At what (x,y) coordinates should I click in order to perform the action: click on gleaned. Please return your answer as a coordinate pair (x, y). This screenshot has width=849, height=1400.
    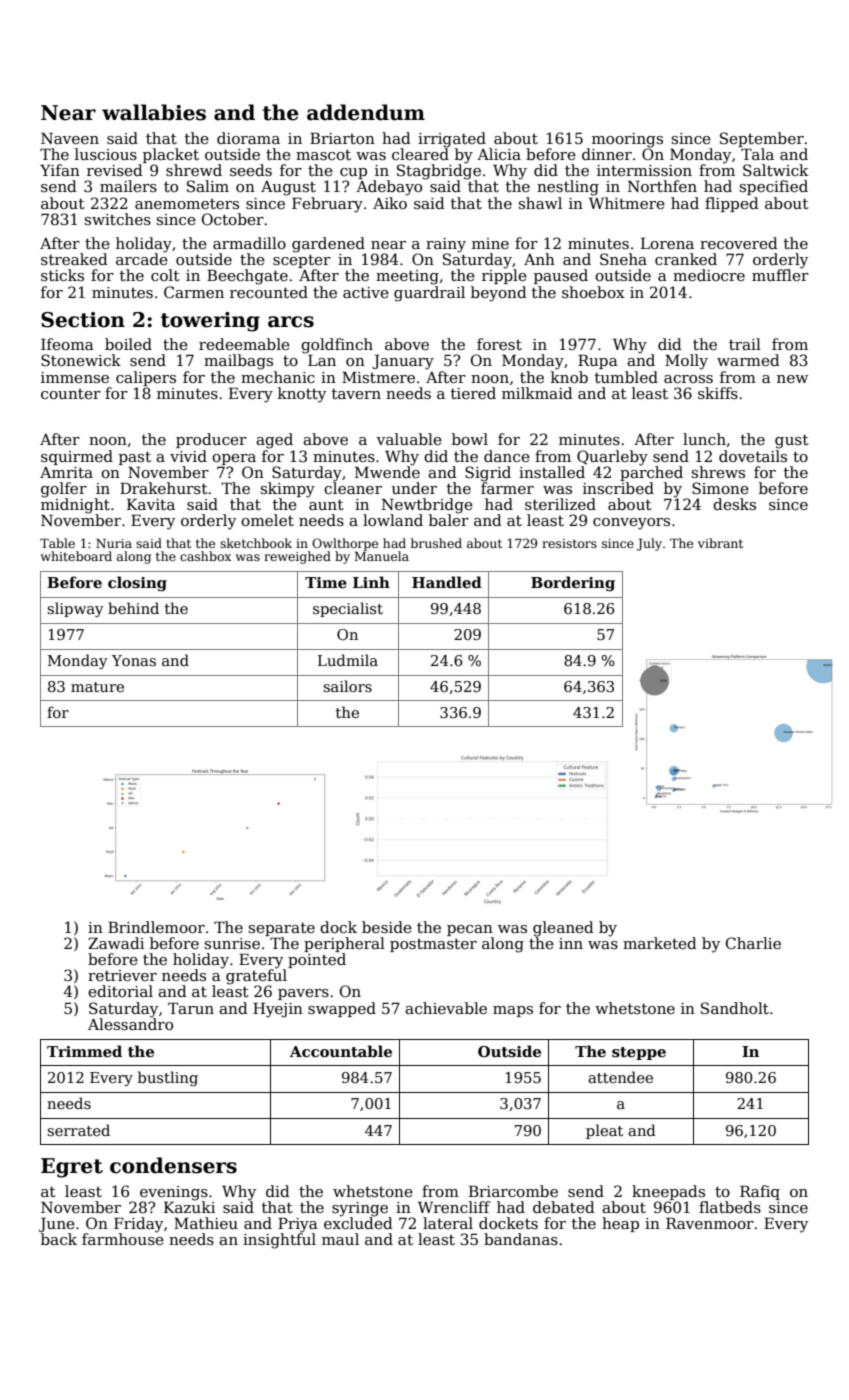
    Looking at the image, I should click on (563, 929).
